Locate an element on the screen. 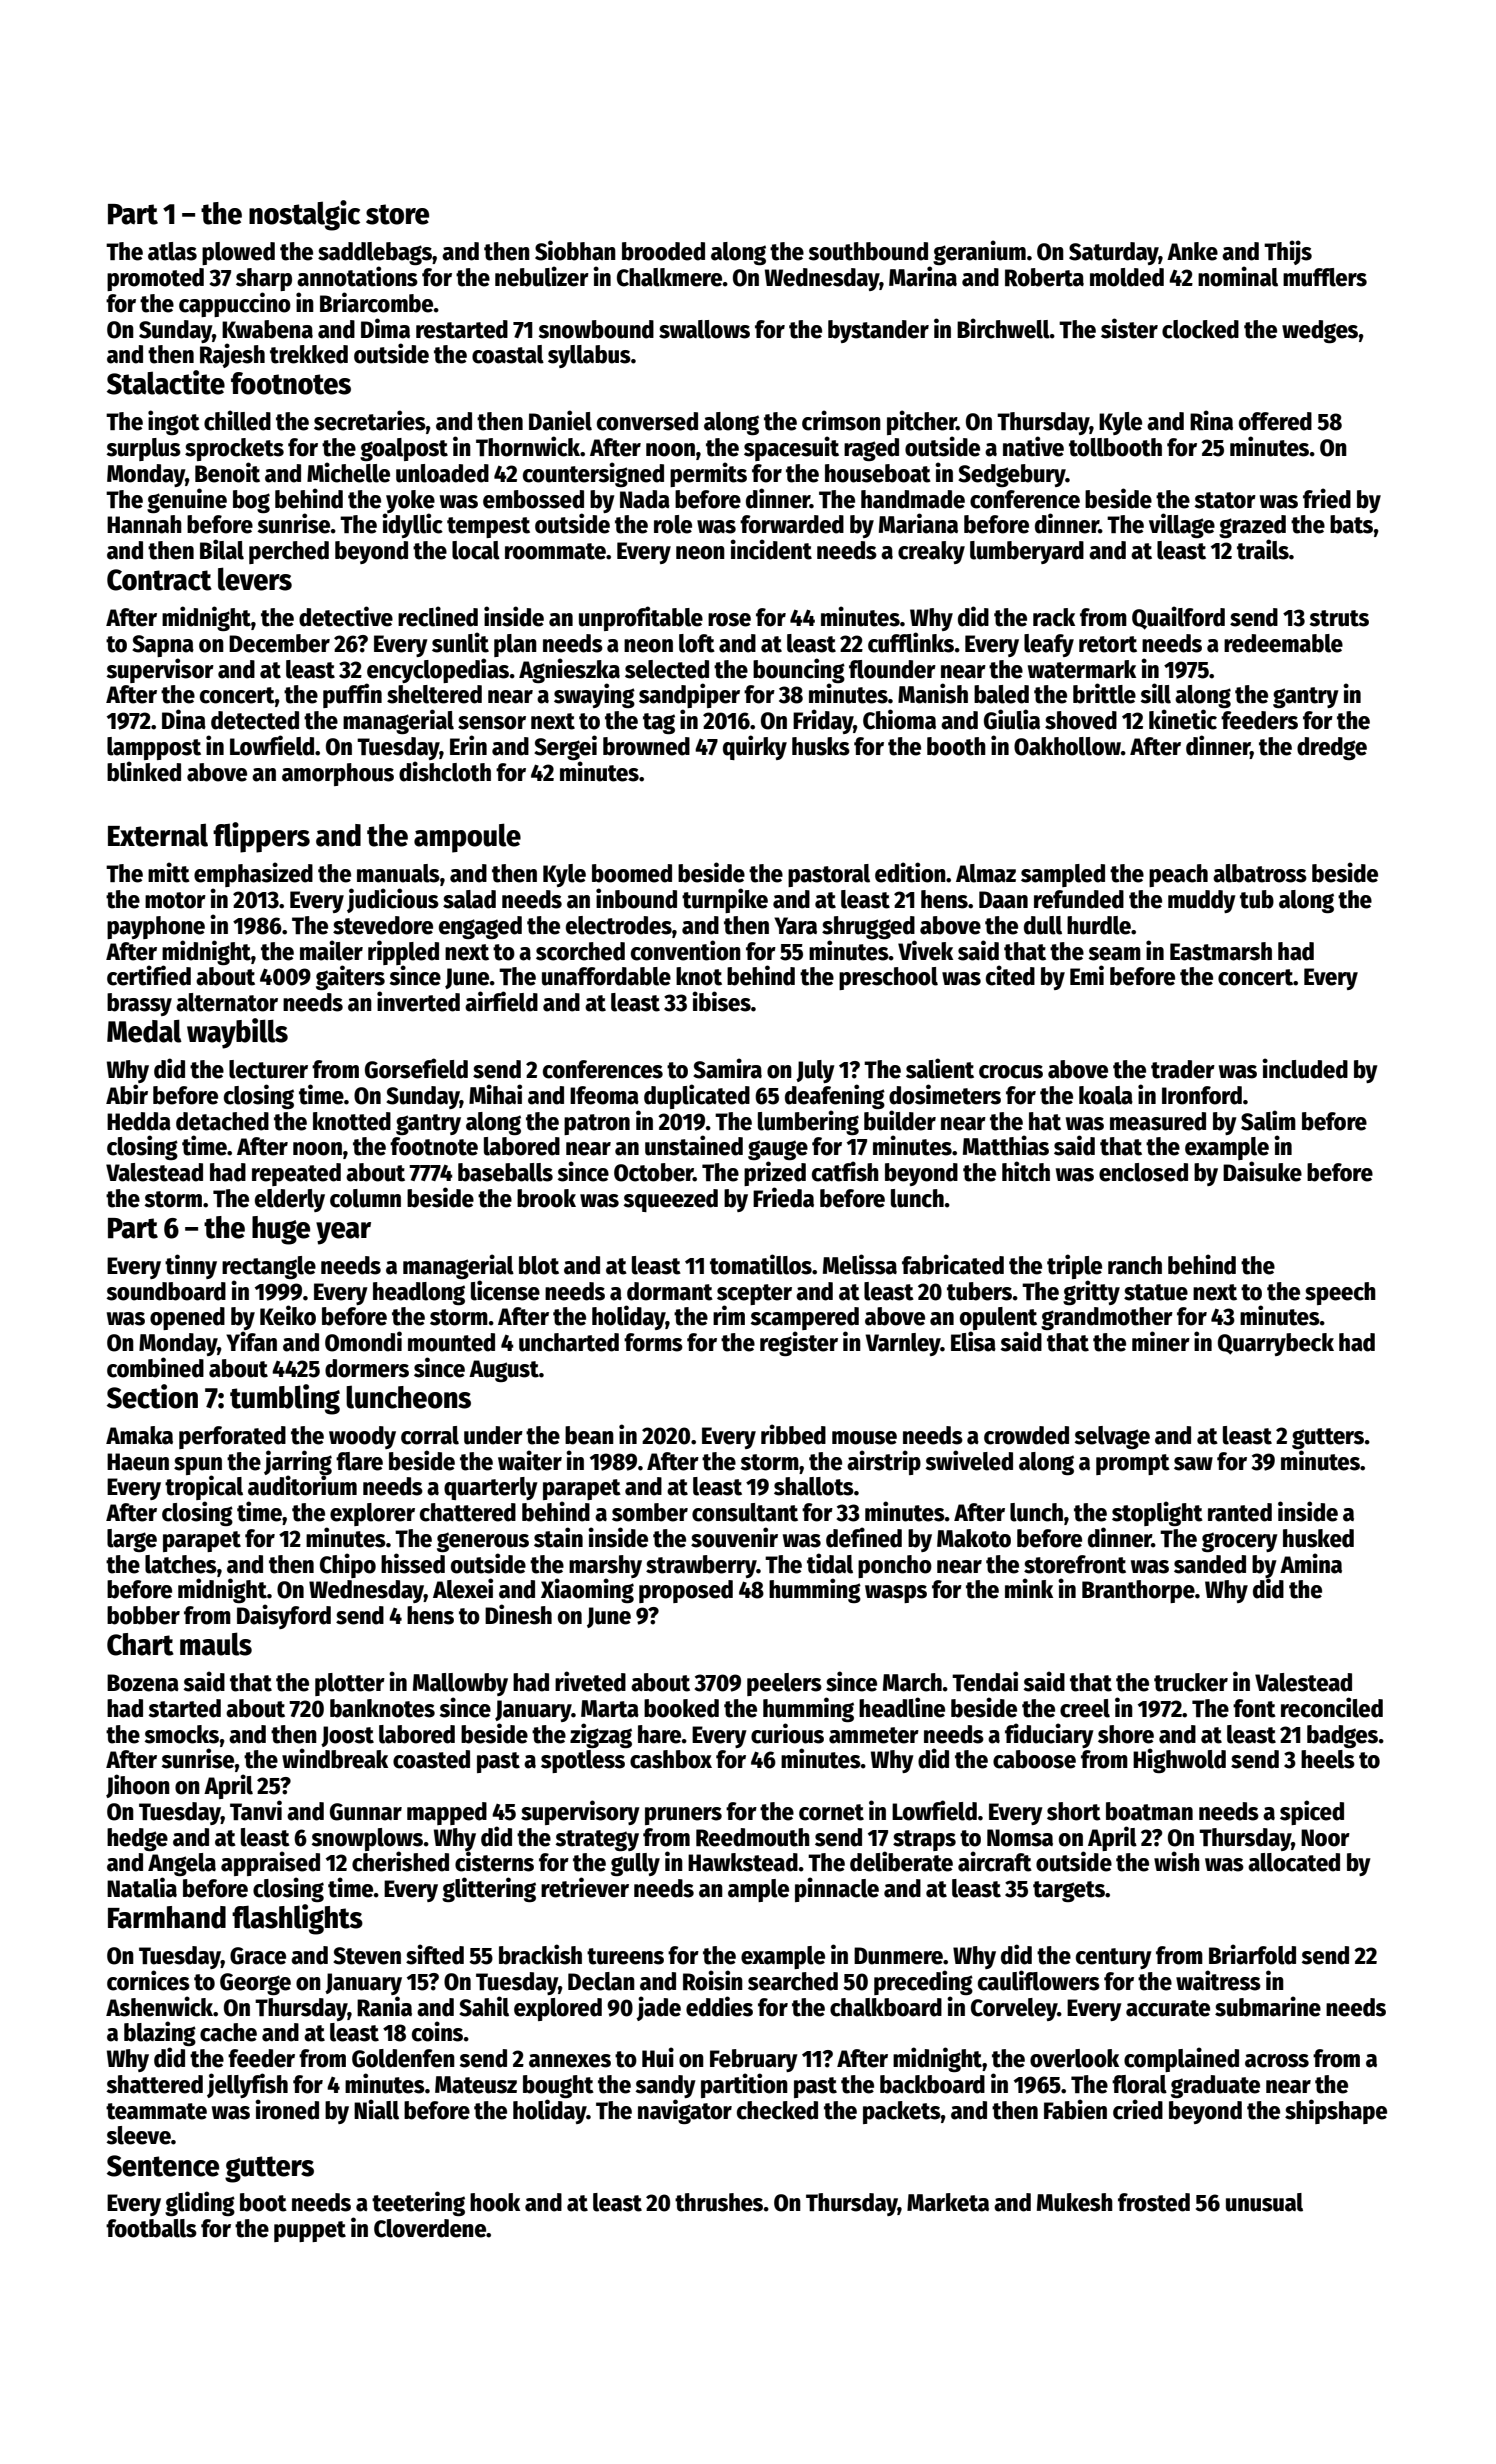 The height and width of the screenshot is (2464, 1496). Stalactite is located at coordinates (166, 382).
